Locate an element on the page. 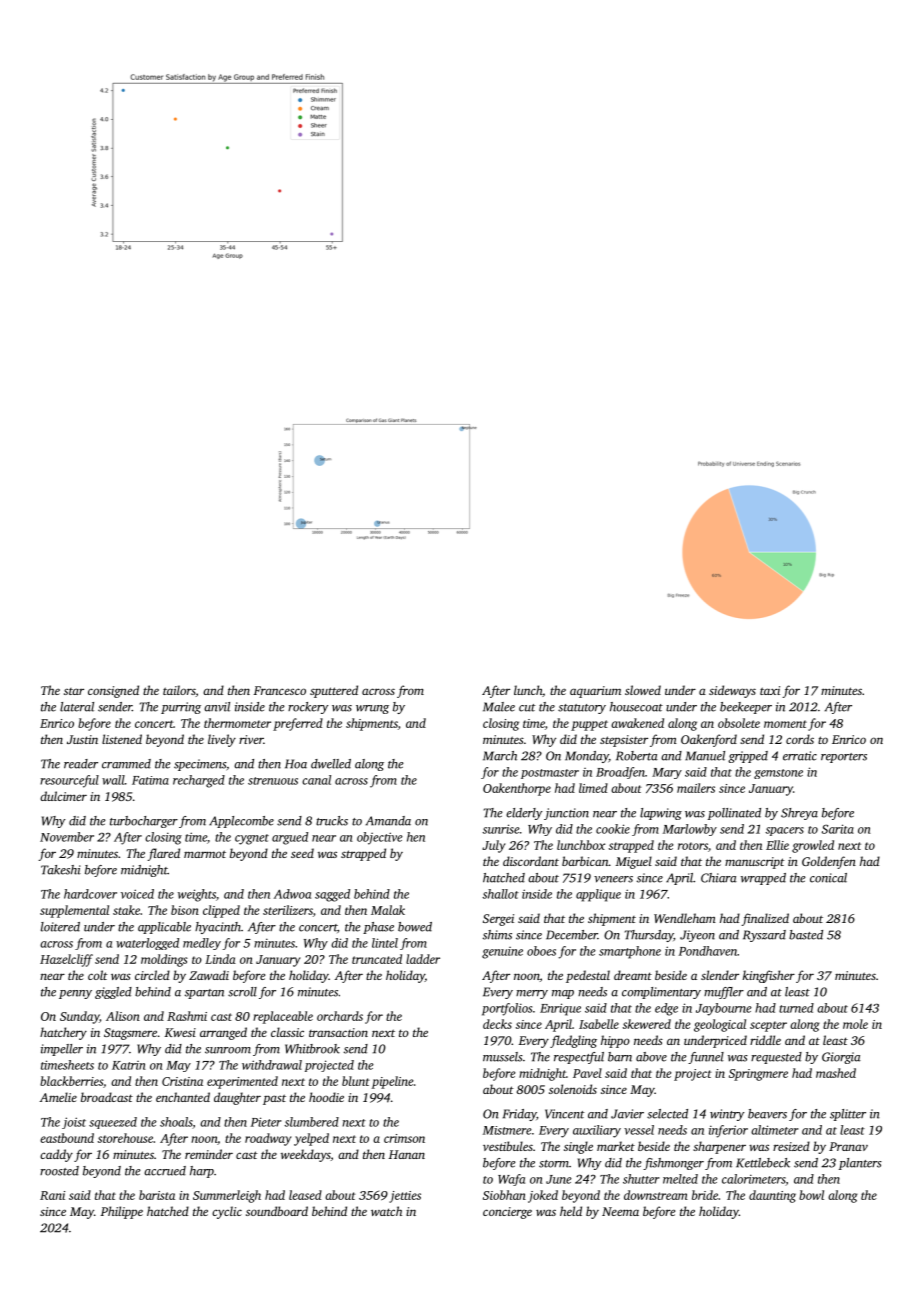  Rani is located at coordinates (52, 1195).
